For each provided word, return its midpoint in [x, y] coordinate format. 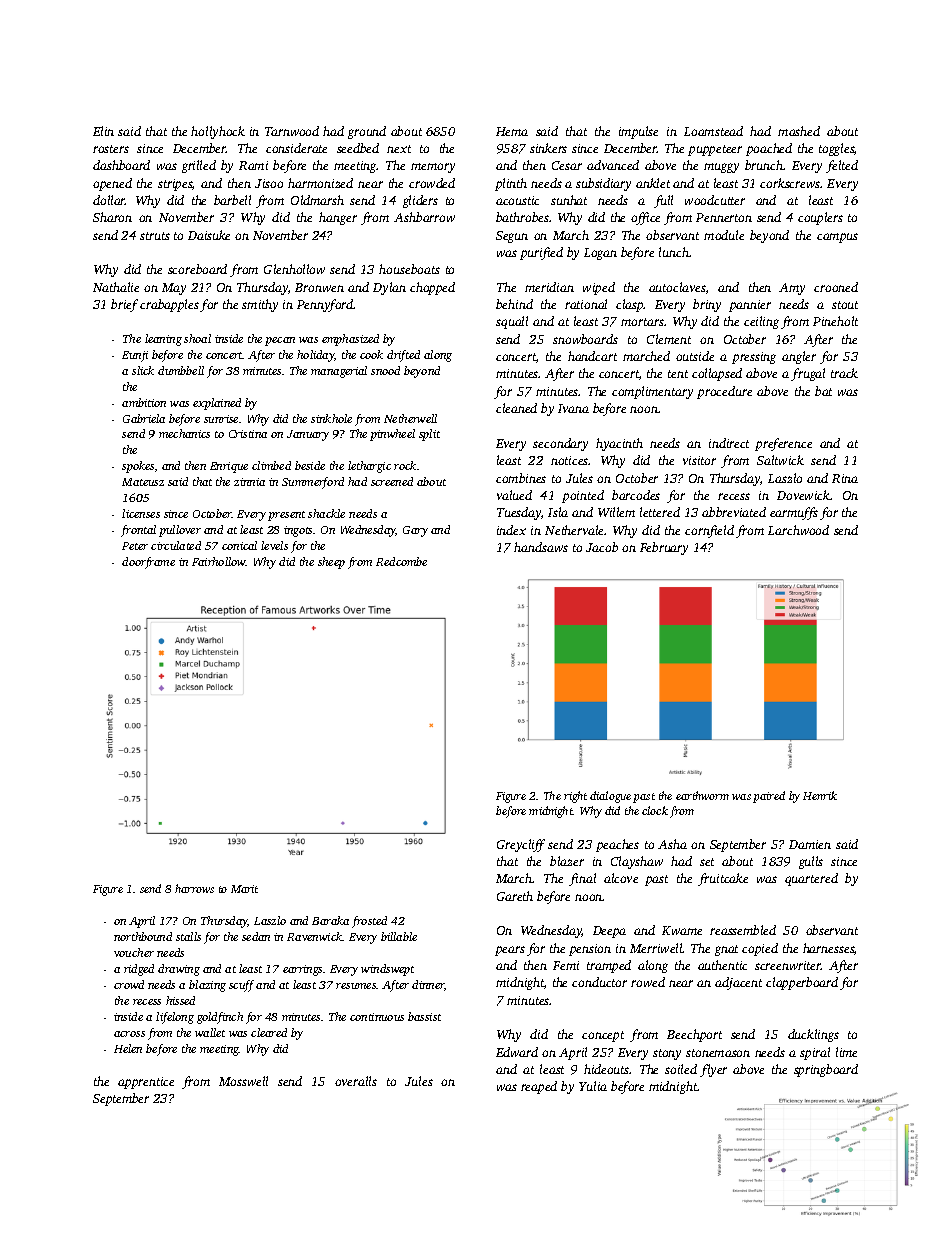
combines [521, 478]
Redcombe [401, 561]
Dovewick [803, 495]
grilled [199, 166]
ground [367, 132]
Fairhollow [219, 561]
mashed [799, 131]
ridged [139, 970]
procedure [724, 392]
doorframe [148, 563]
